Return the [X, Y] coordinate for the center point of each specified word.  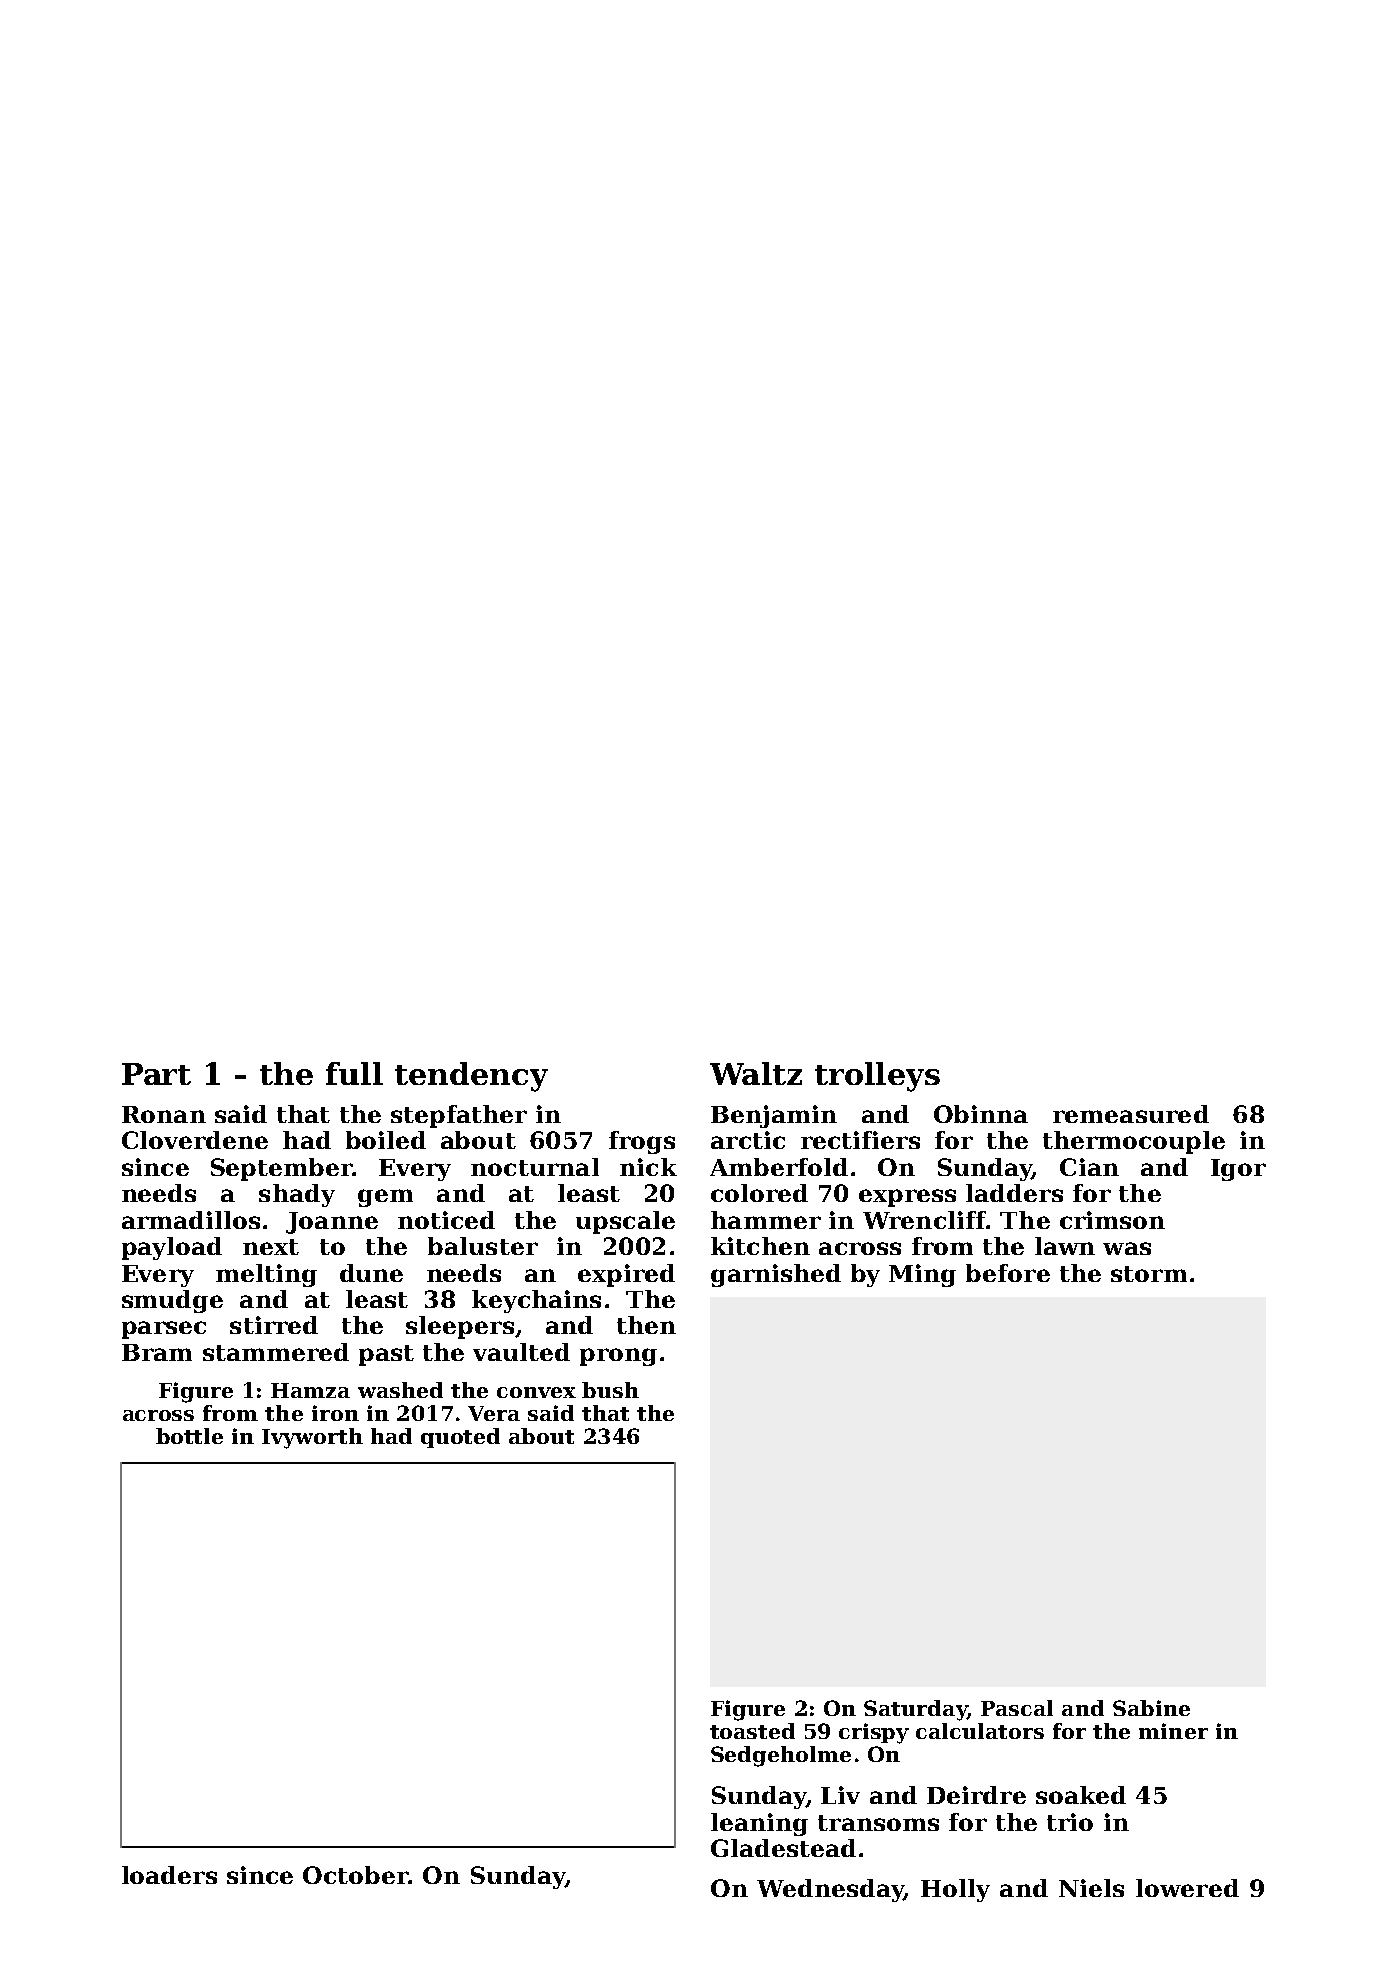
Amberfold [779, 1167]
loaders [169, 1875]
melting [266, 1275]
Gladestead [783, 1848]
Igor [1238, 1170]
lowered [1187, 1888]
